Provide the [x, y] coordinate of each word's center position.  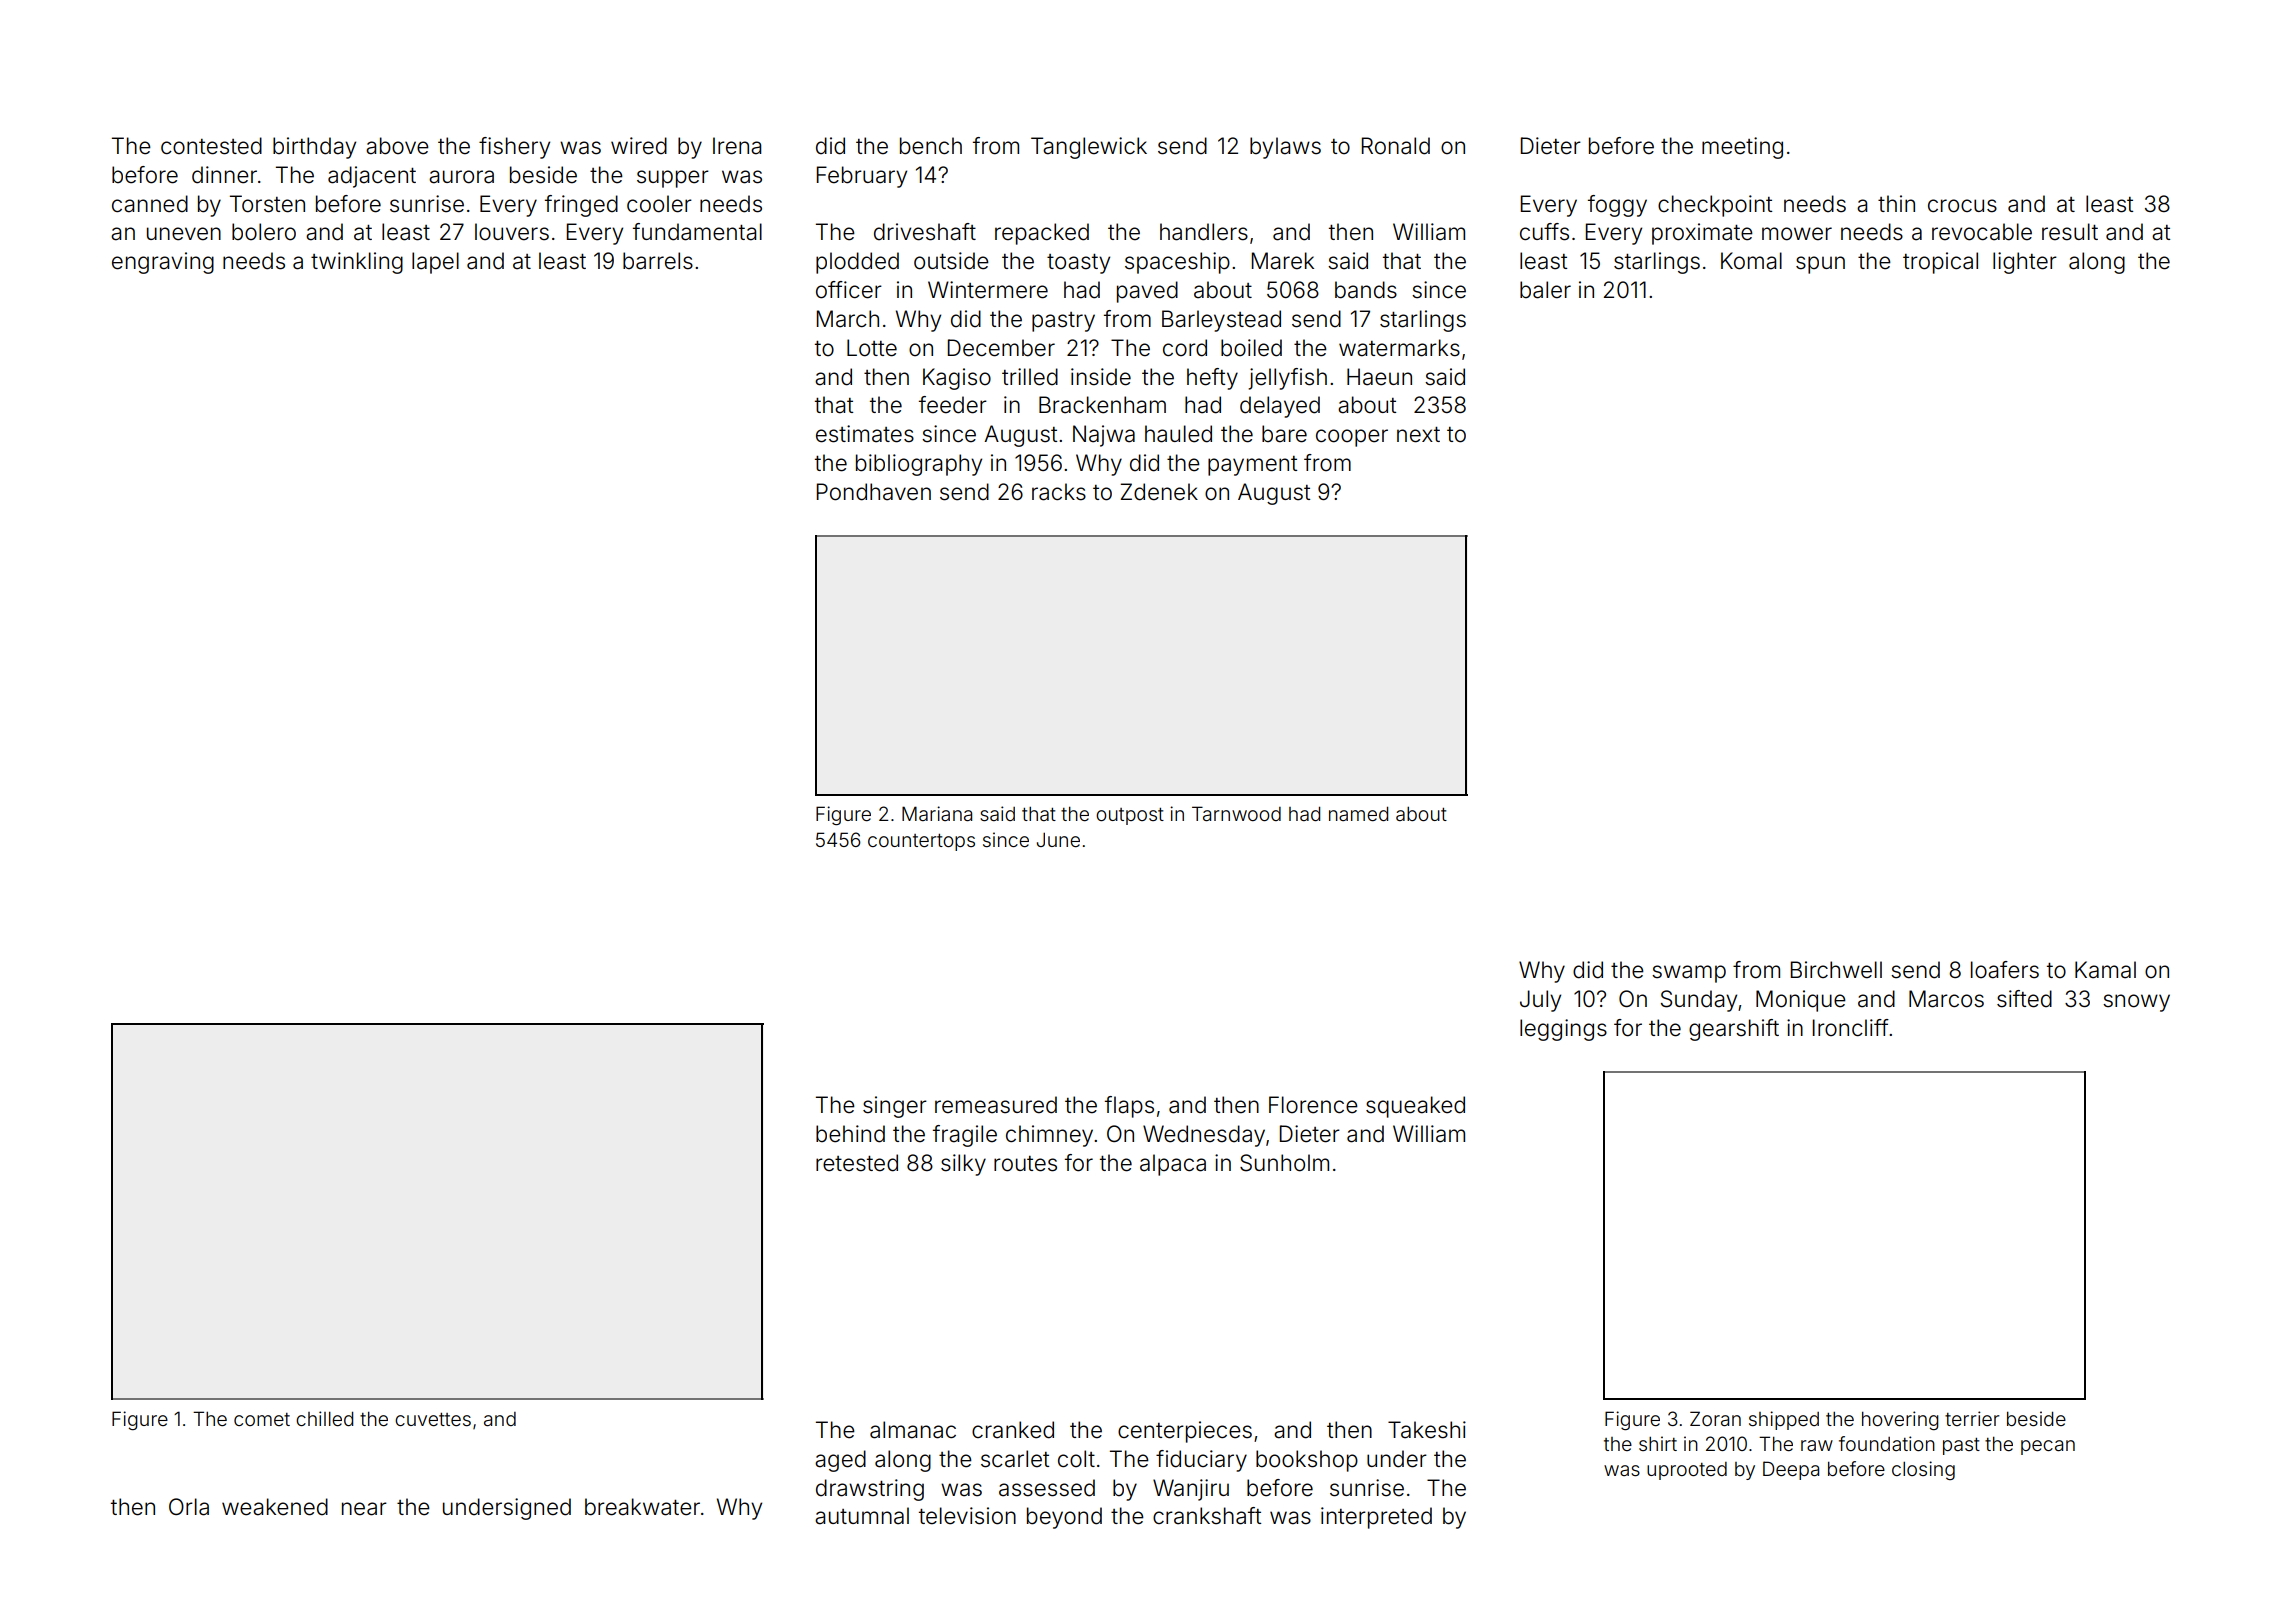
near [364, 1509]
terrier [1972, 1418]
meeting [1742, 148]
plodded [857, 263]
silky [963, 1165]
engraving [163, 263]
